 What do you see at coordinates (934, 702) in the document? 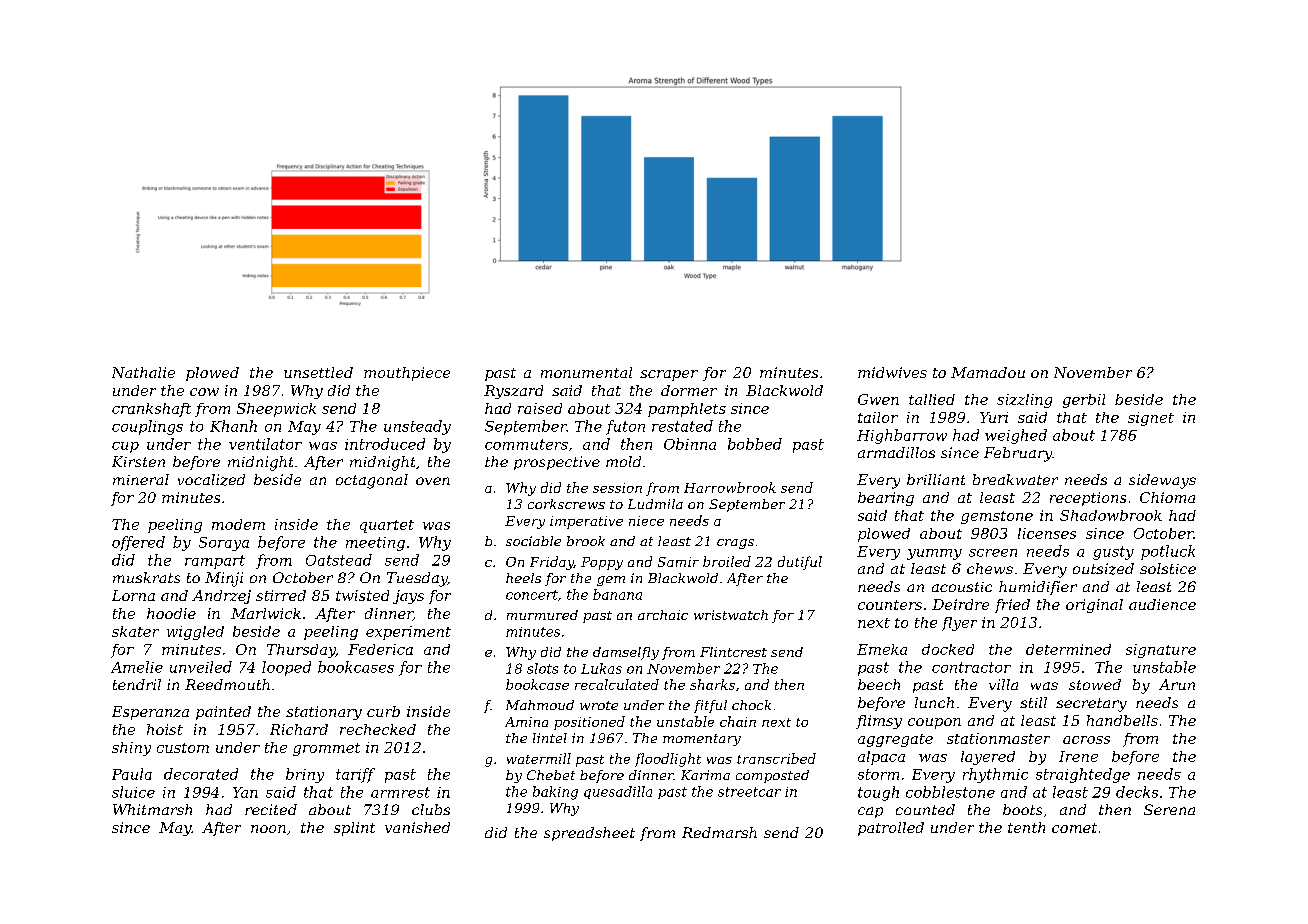
I see `lunch` at bounding box center [934, 702].
